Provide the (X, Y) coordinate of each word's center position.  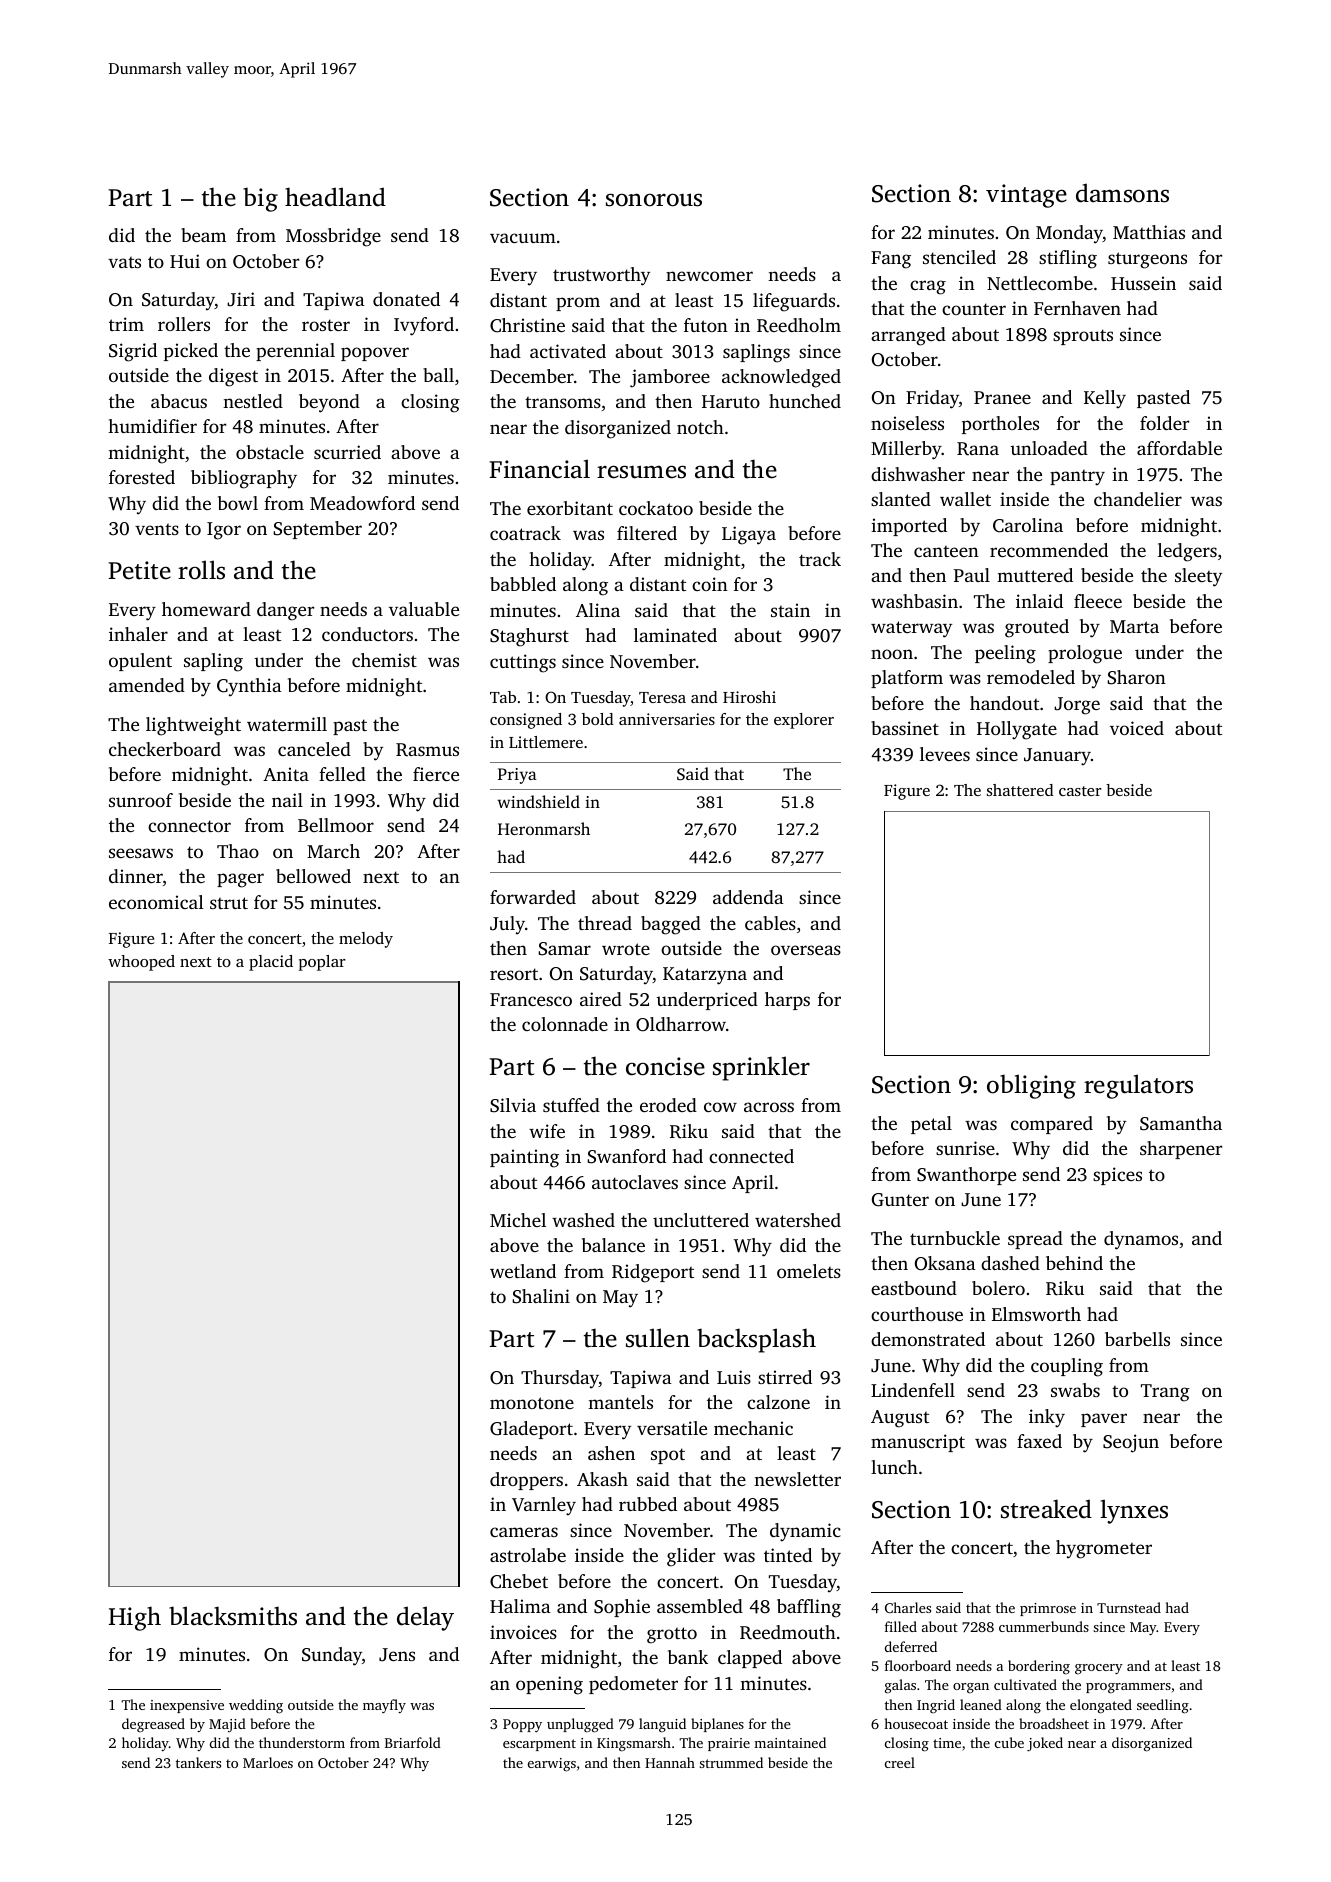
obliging (1031, 1086)
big (260, 199)
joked (1045, 1744)
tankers (198, 1762)
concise (665, 1066)
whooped (141, 963)
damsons (1122, 193)
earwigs (552, 1765)
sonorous (654, 200)
